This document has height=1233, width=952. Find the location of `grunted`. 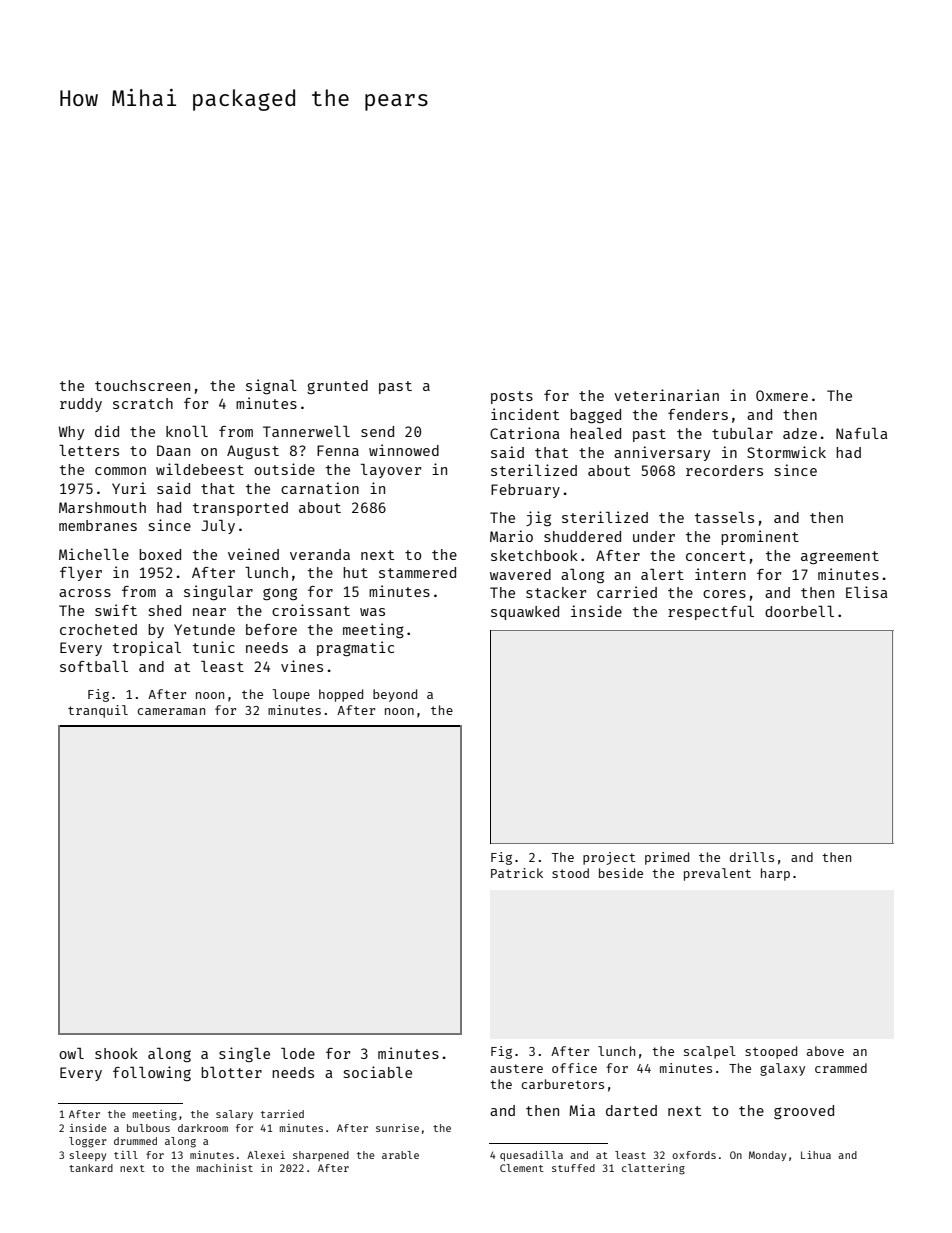

grunted is located at coordinates (337, 387).
